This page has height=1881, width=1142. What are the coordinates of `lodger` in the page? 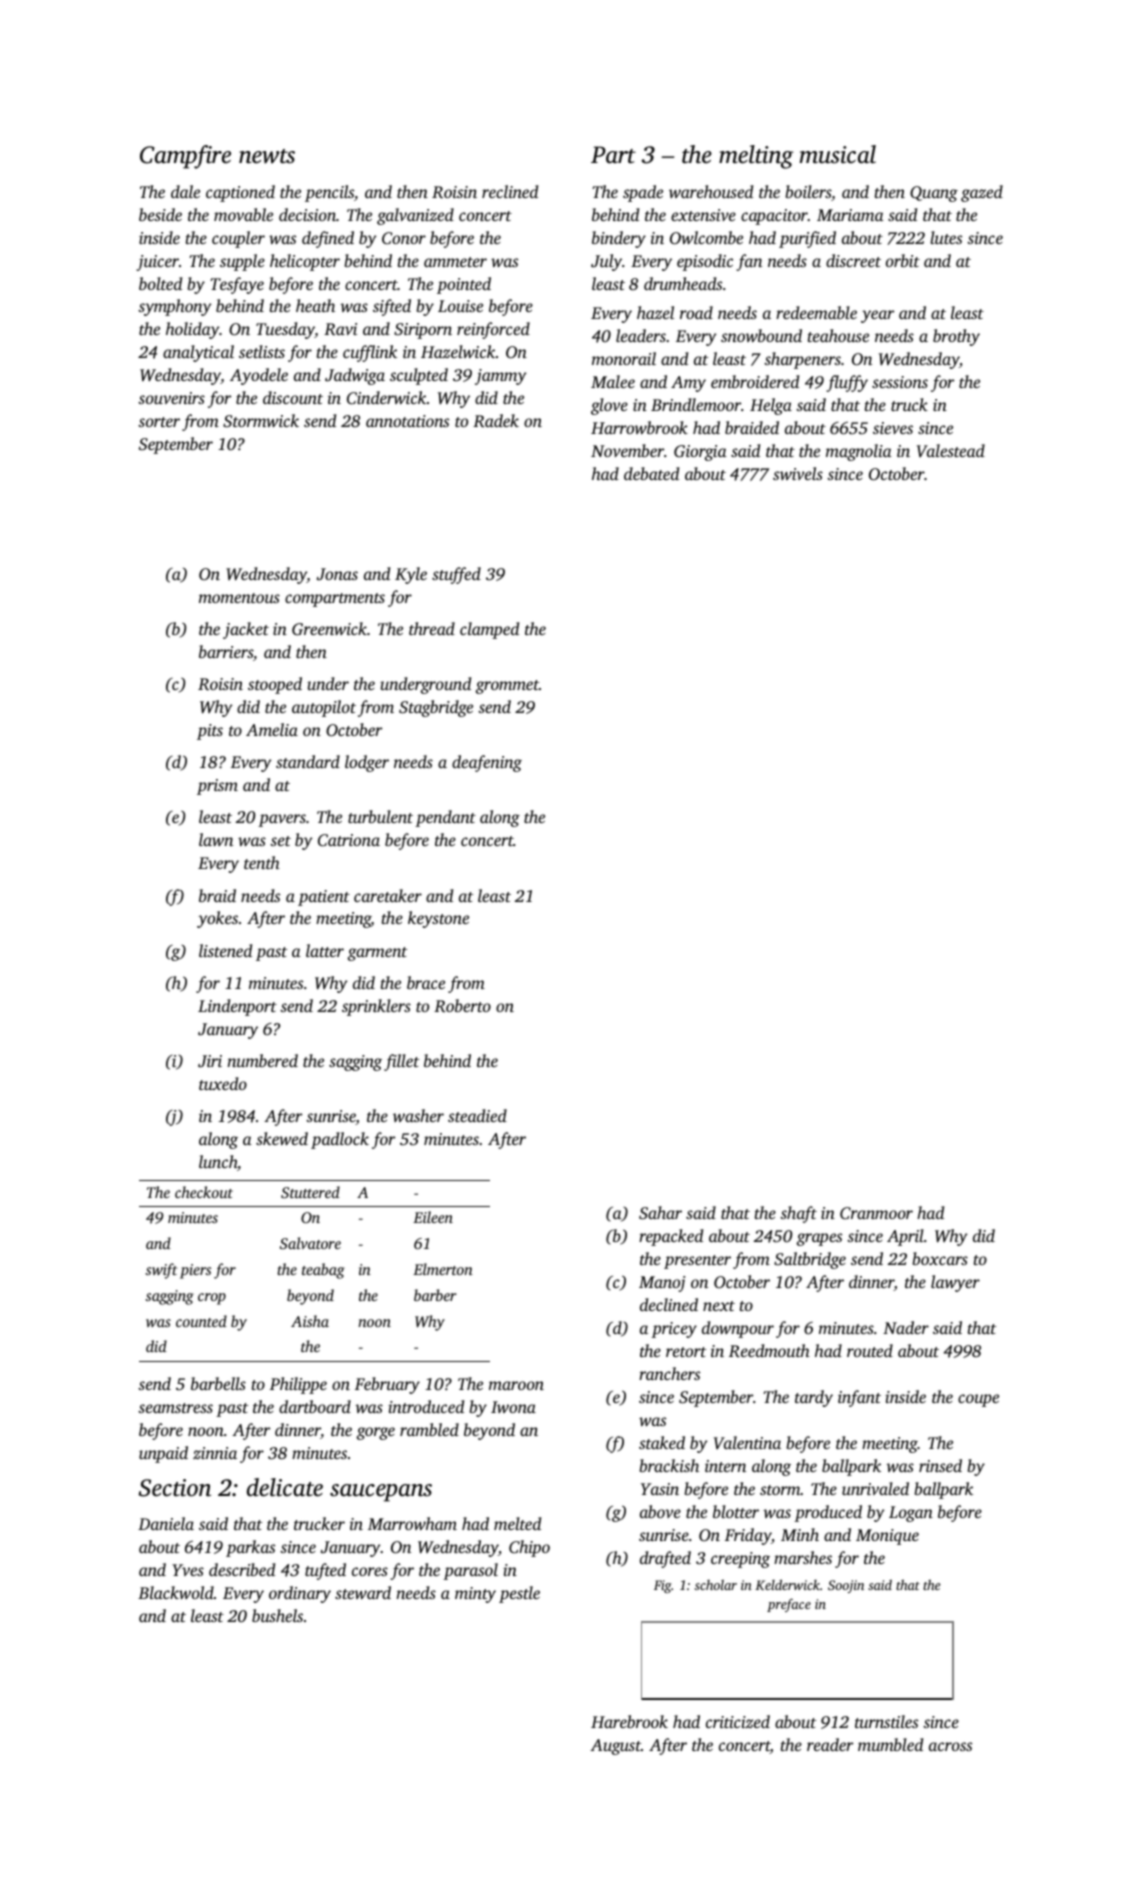 It's located at (367, 763).
